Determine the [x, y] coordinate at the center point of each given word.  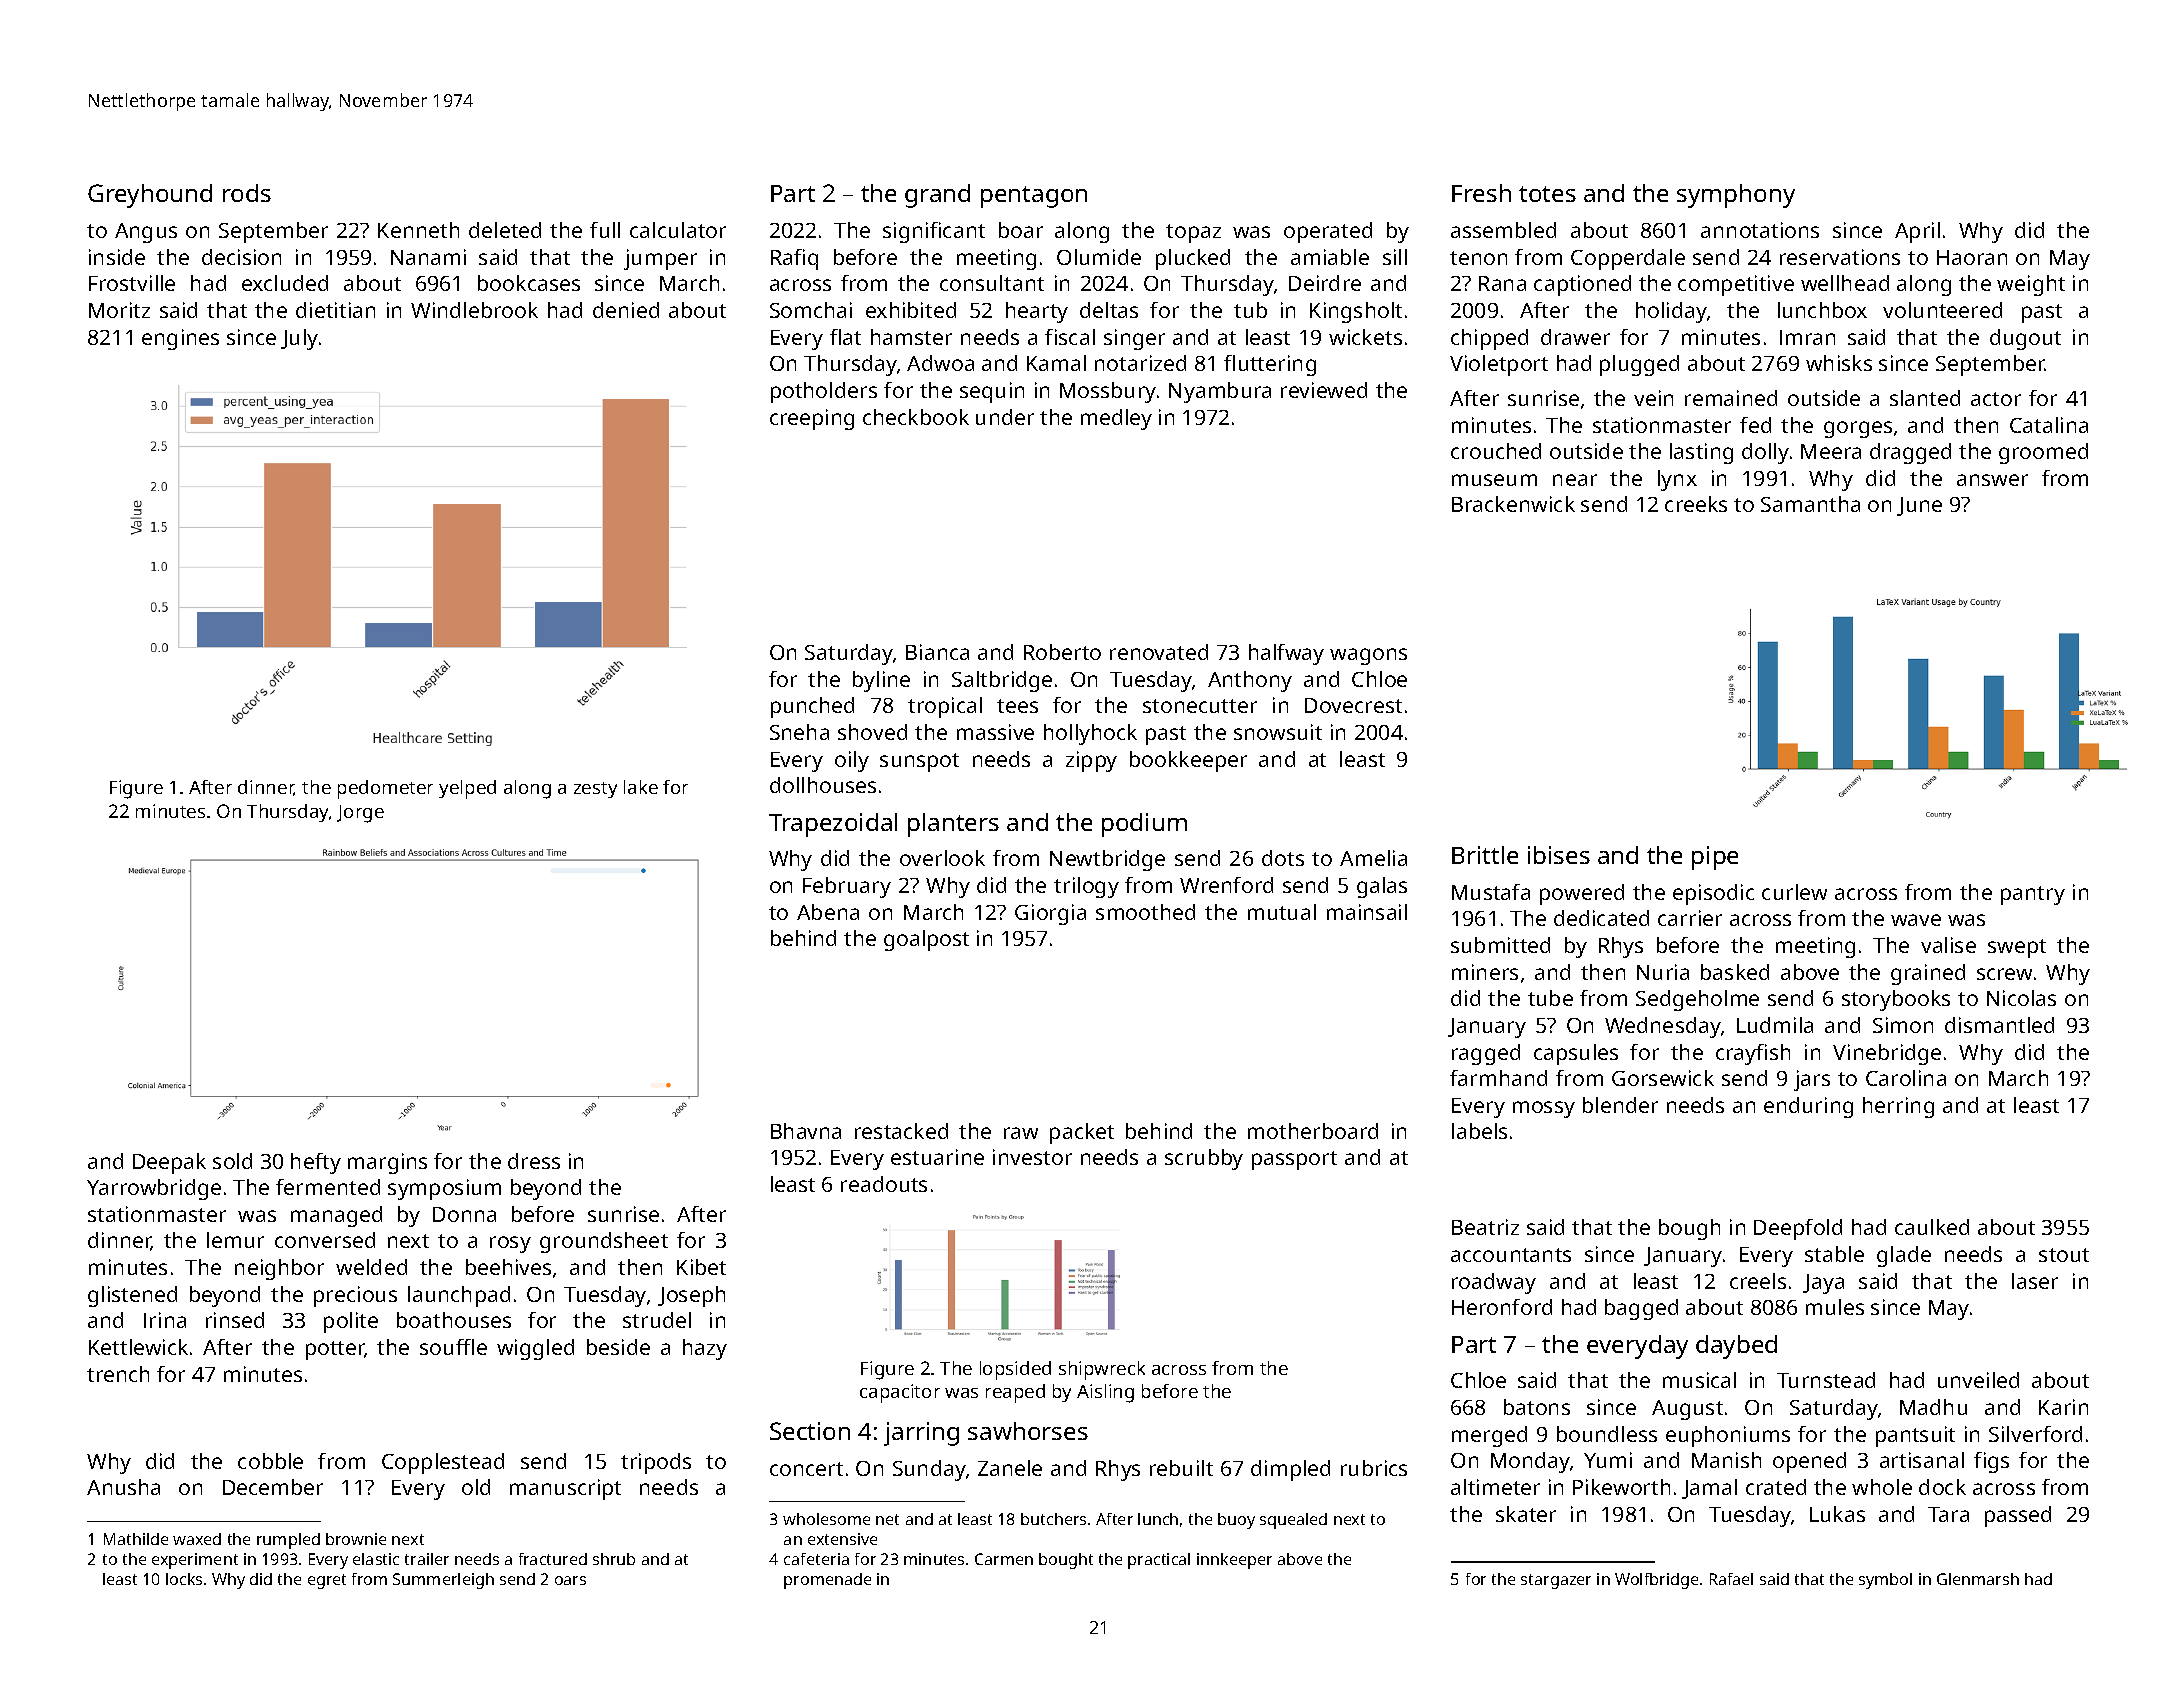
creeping [812, 419]
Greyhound [150, 196]
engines [180, 339]
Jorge [360, 814]
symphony [1736, 196]
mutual [1282, 912]
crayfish [1753, 1054]
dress [534, 1161]
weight [2031, 285]
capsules [1576, 1054]
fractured [553, 1559]
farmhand [1498, 1078]
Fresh [1481, 193]
